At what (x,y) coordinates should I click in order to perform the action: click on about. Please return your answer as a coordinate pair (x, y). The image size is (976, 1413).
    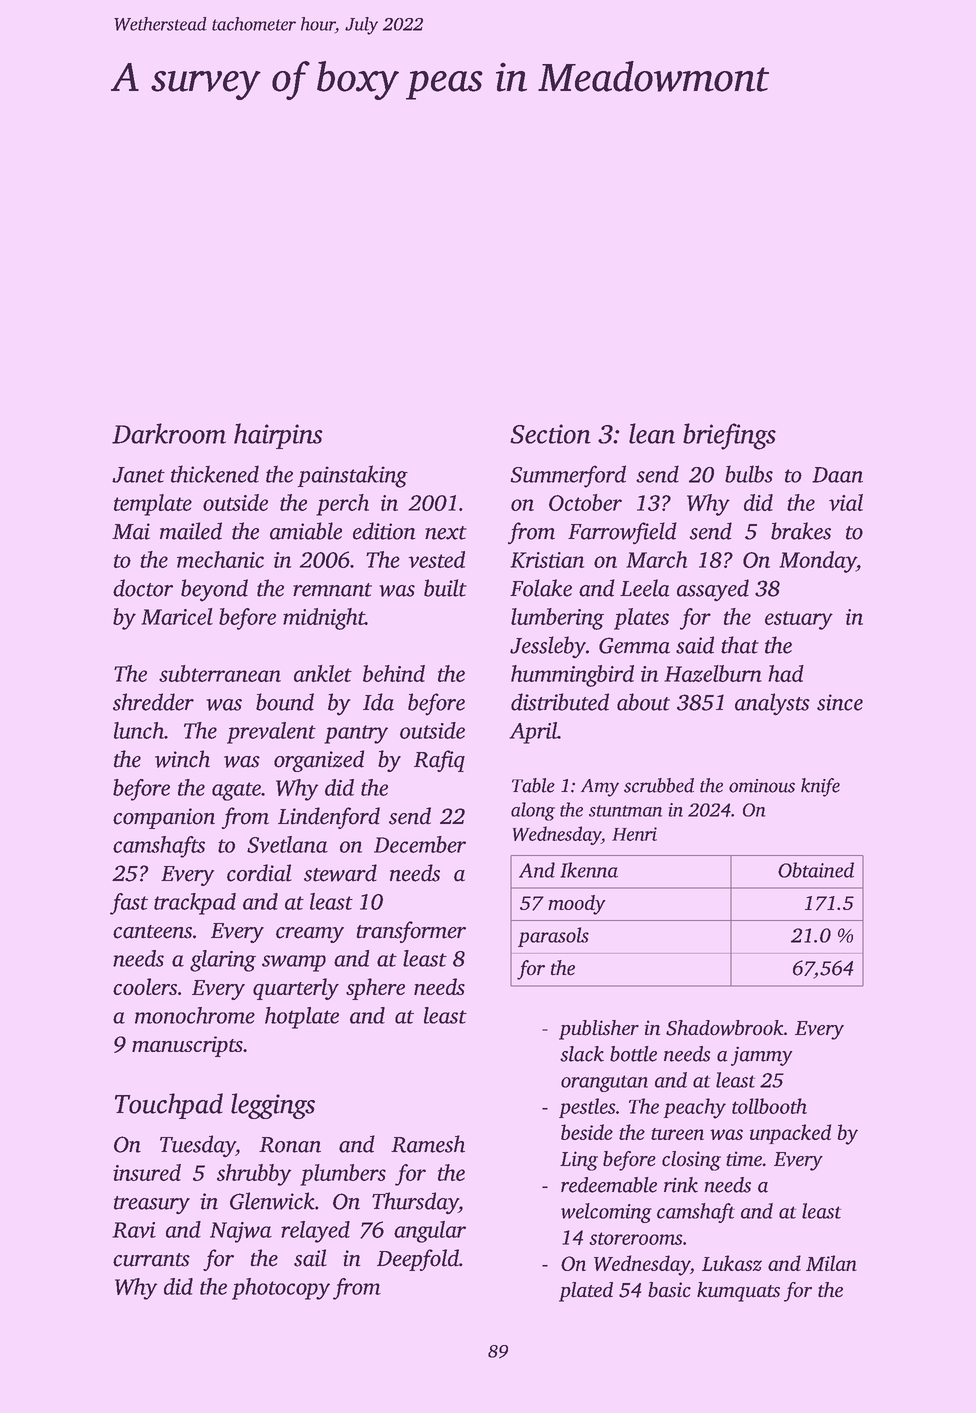
    Looking at the image, I should click on (643, 702).
